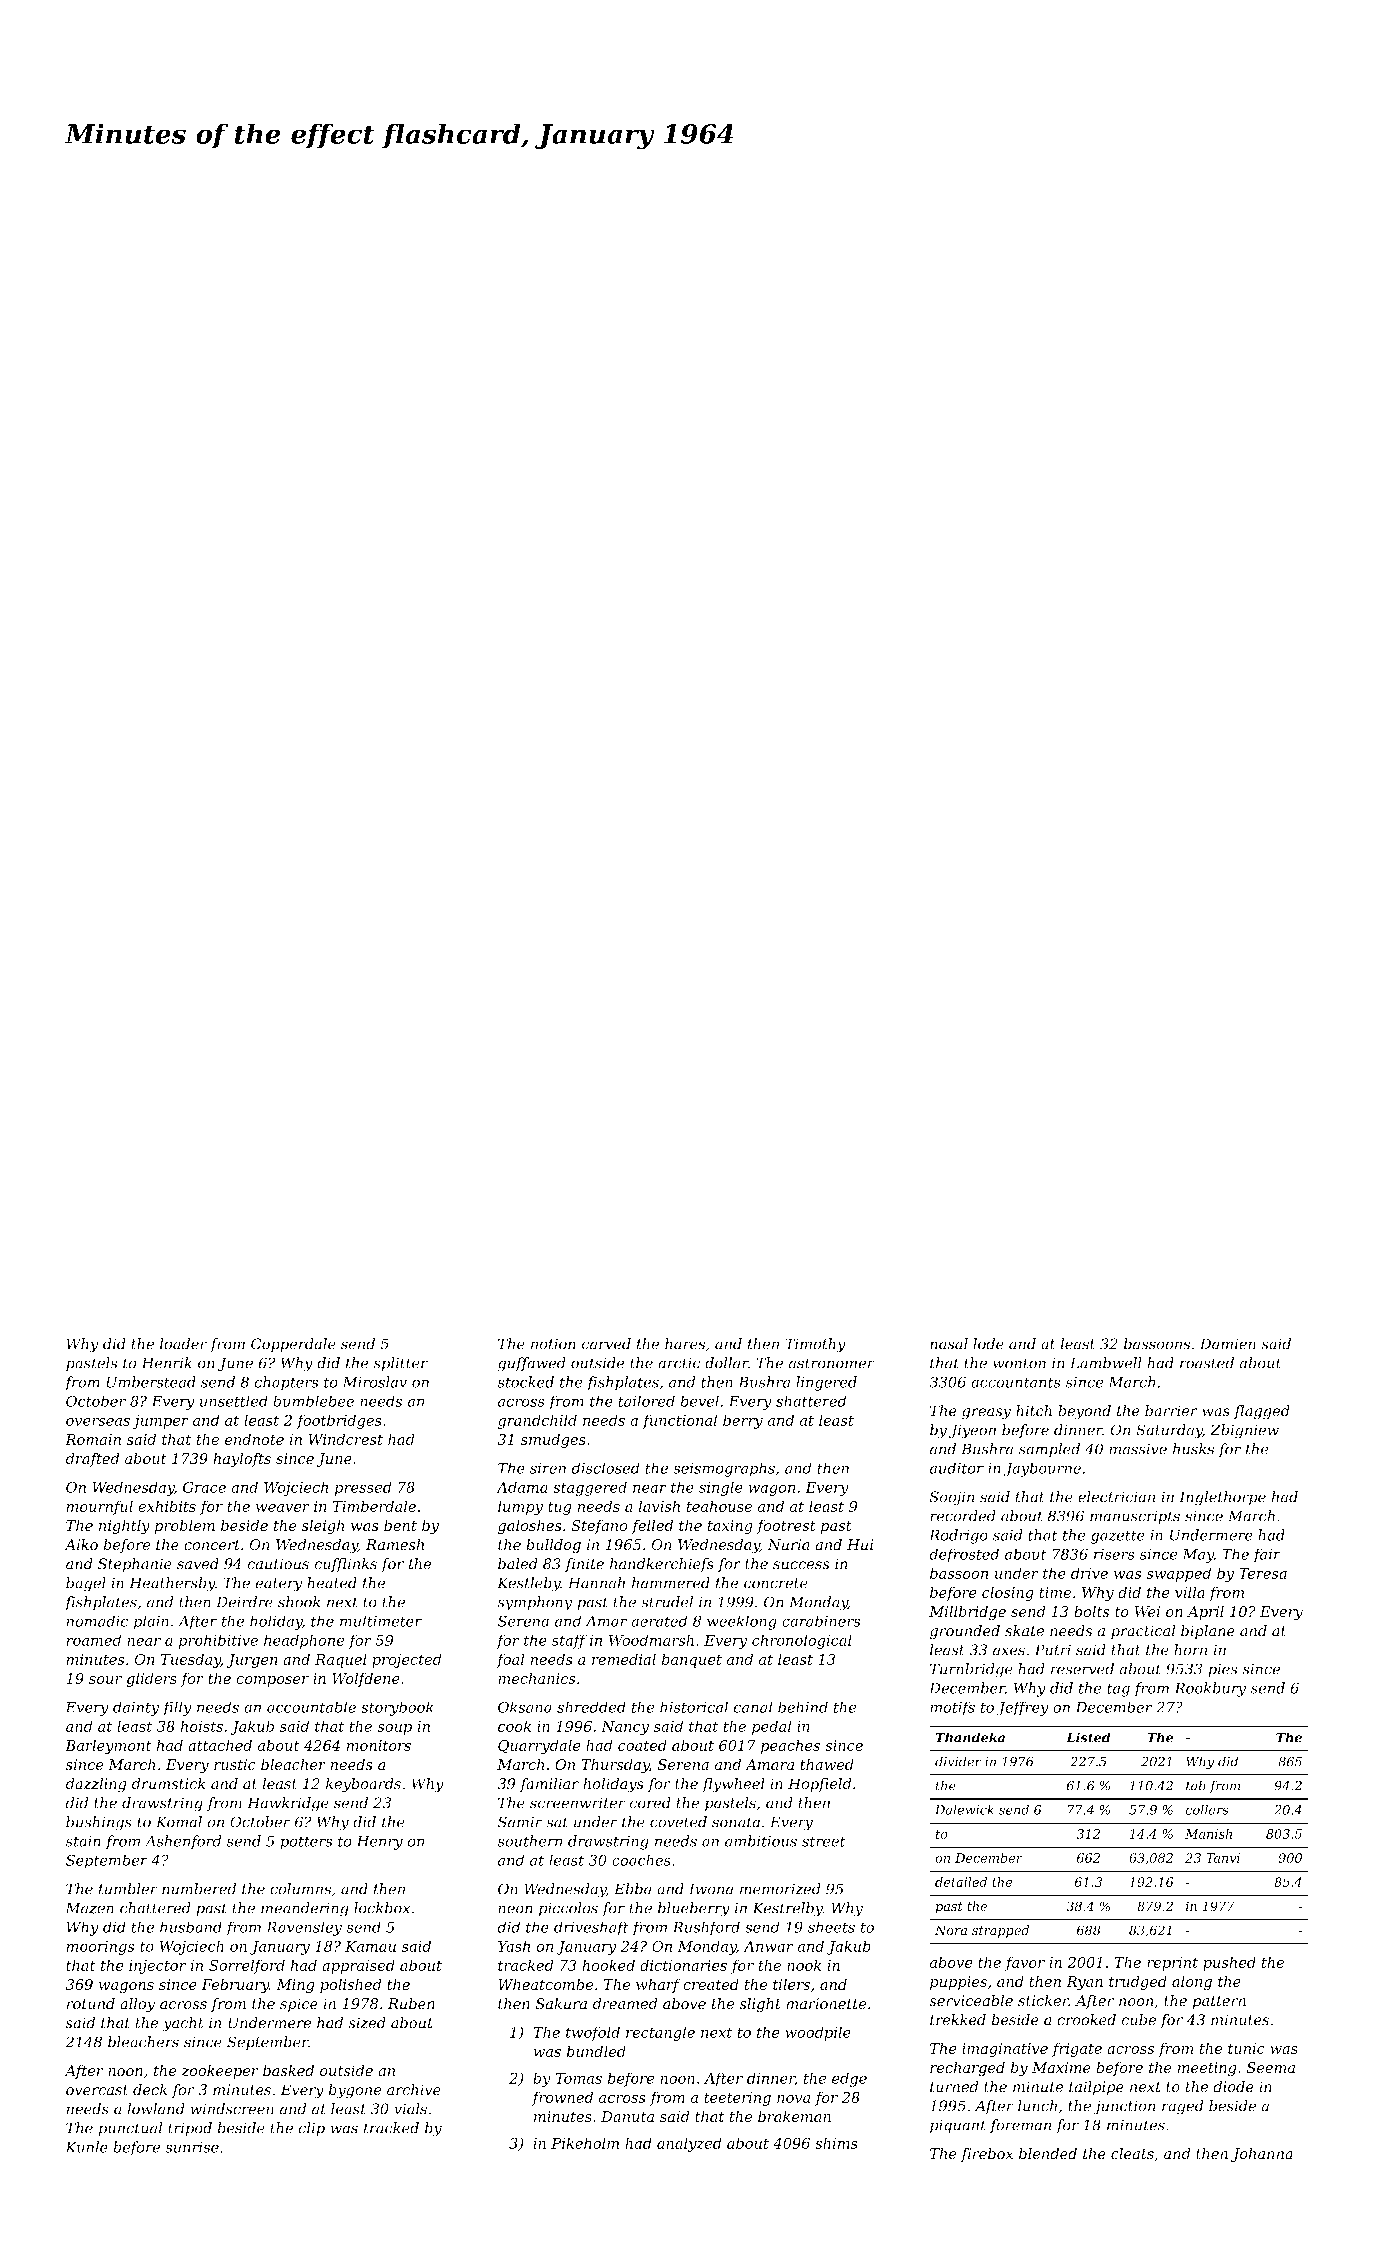 This document has width=1374, height=2264. I want to click on overcast, so click(97, 2090).
